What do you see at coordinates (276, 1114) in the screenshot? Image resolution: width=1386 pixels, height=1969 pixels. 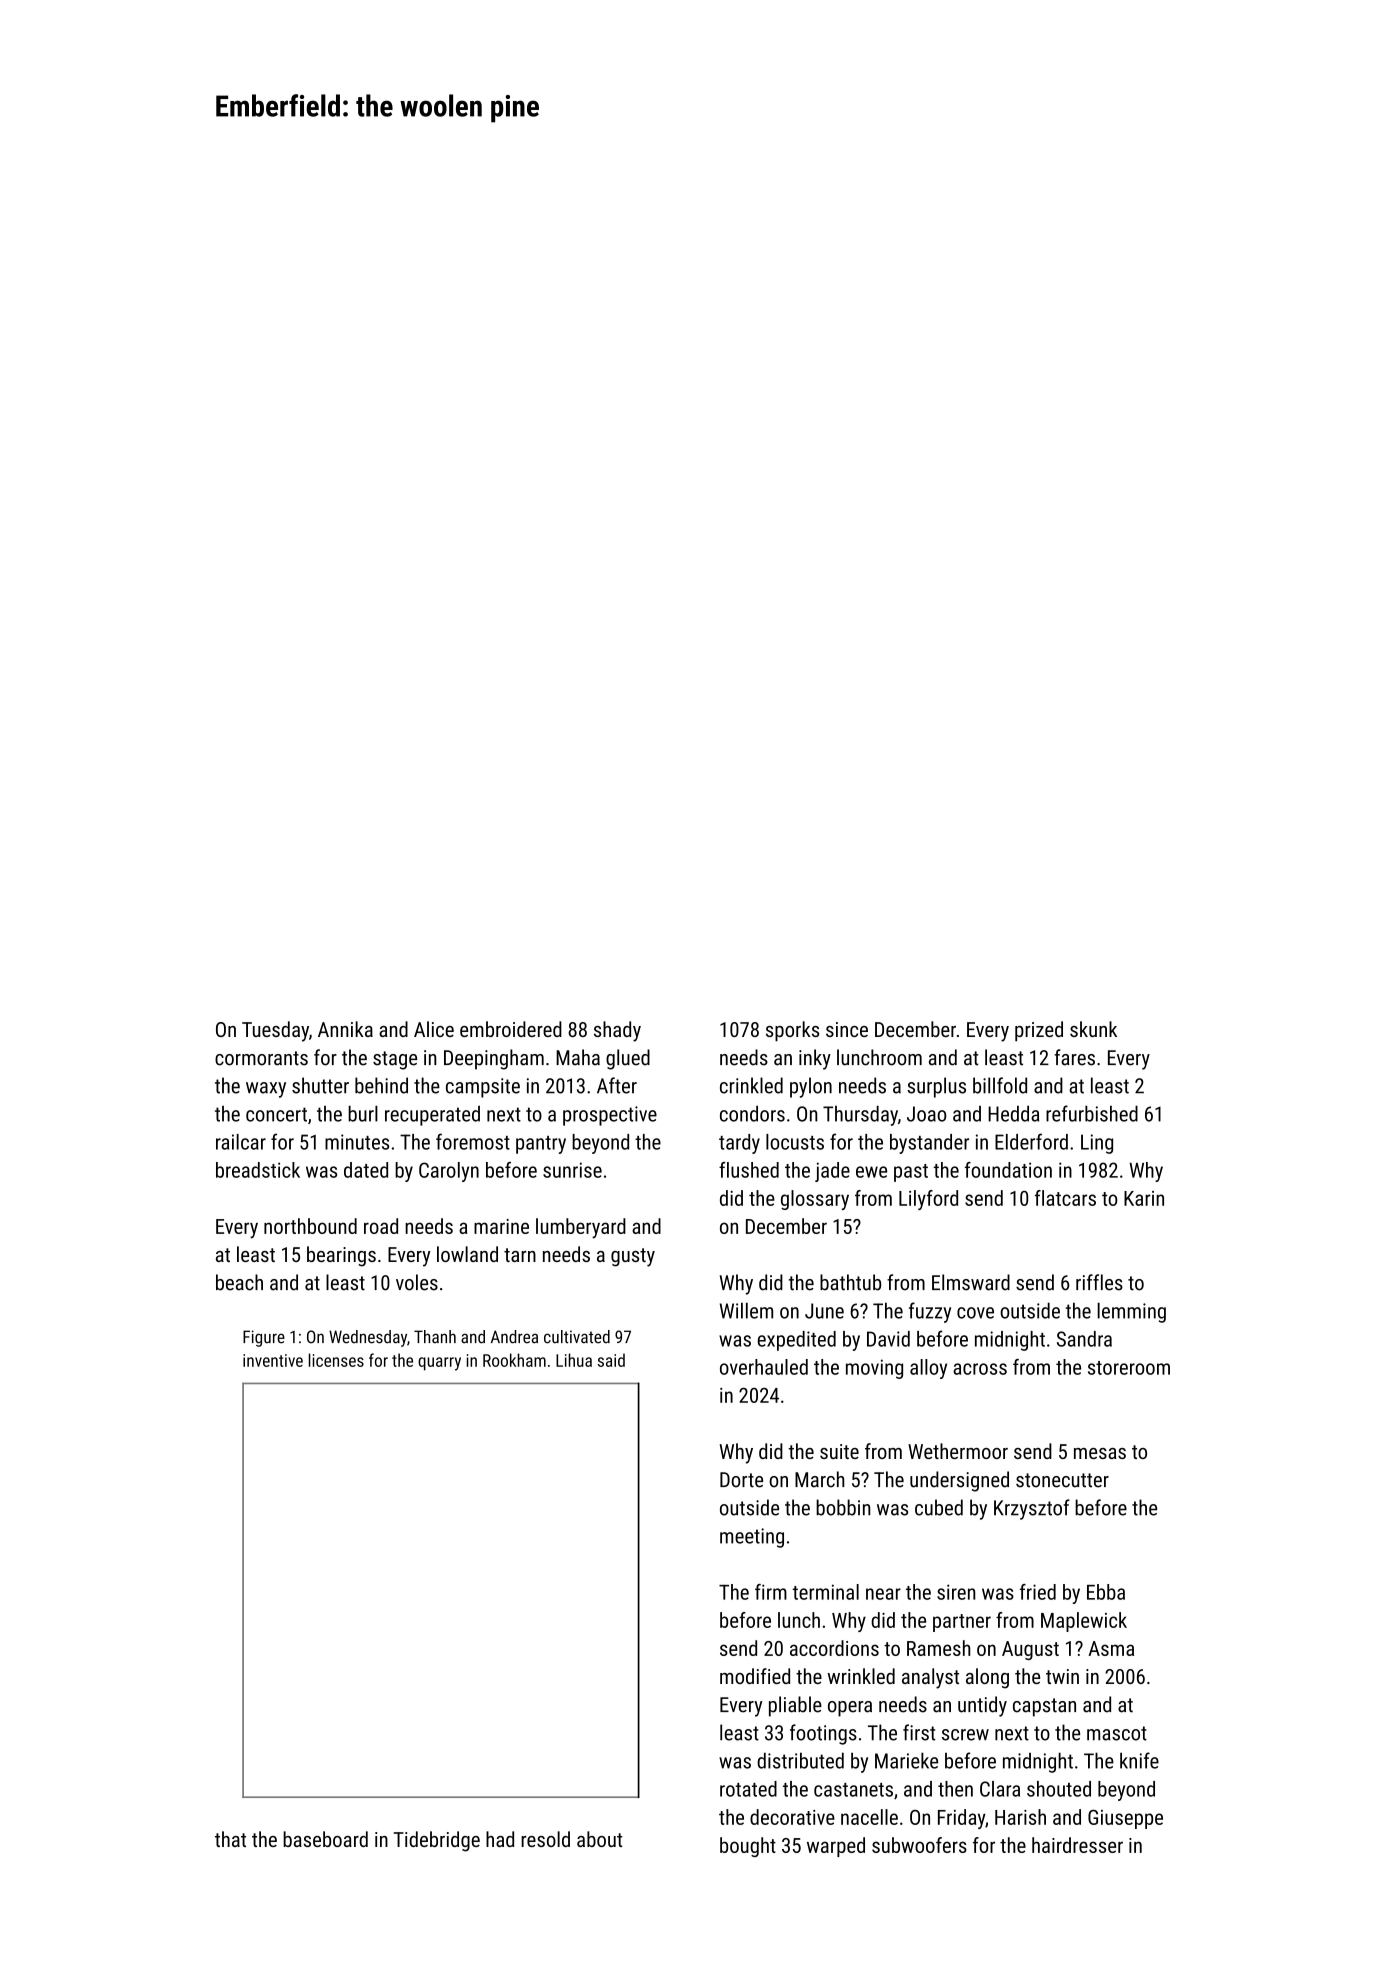 I see `concert` at bounding box center [276, 1114].
